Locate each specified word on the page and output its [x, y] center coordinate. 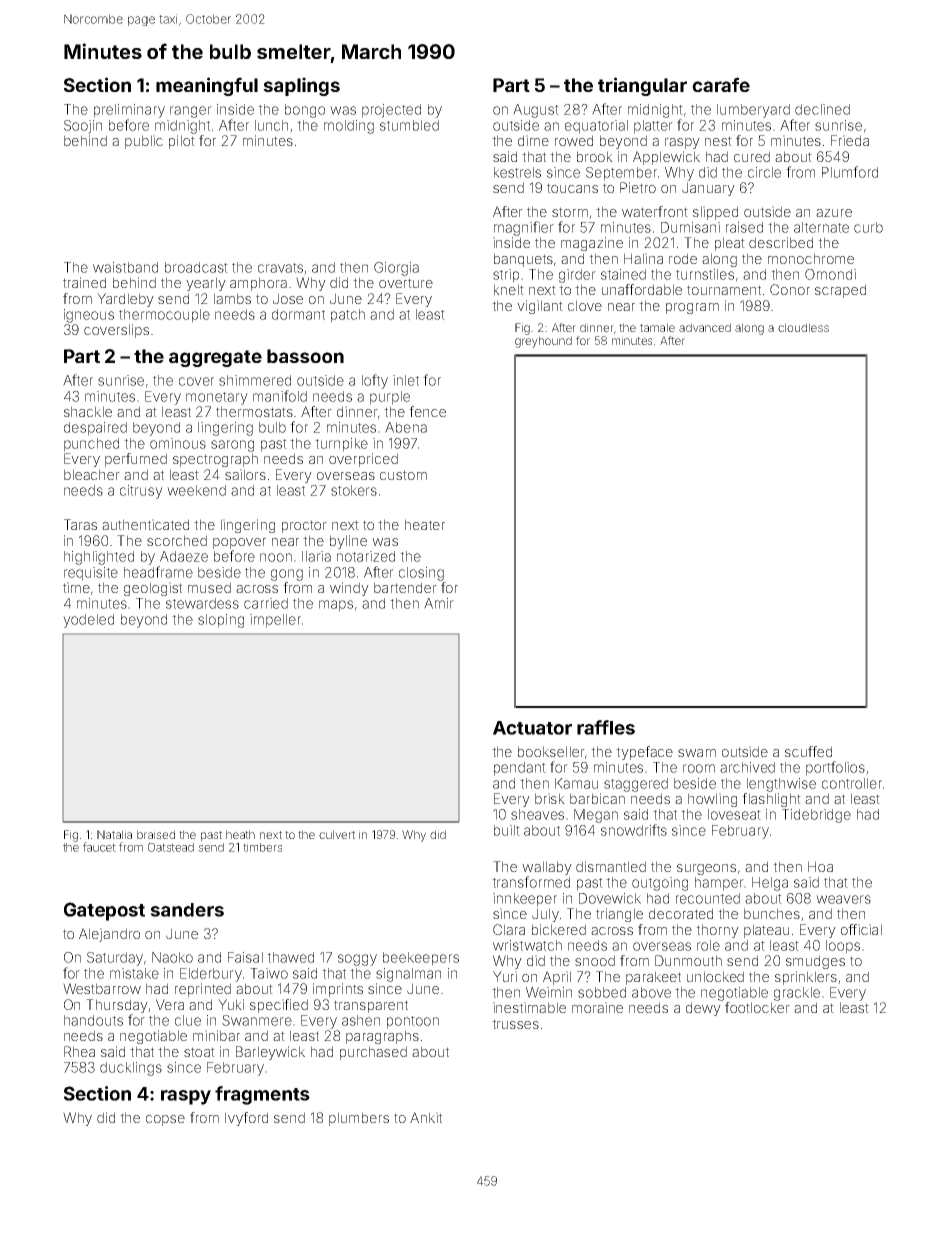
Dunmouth [688, 960]
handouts [93, 1020]
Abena [406, 427]
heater [425, 524]
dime [533, 140]
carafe [721, 84]
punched [91, 445]
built [507, 830]
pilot [182, 142]
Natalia [114, 834]
